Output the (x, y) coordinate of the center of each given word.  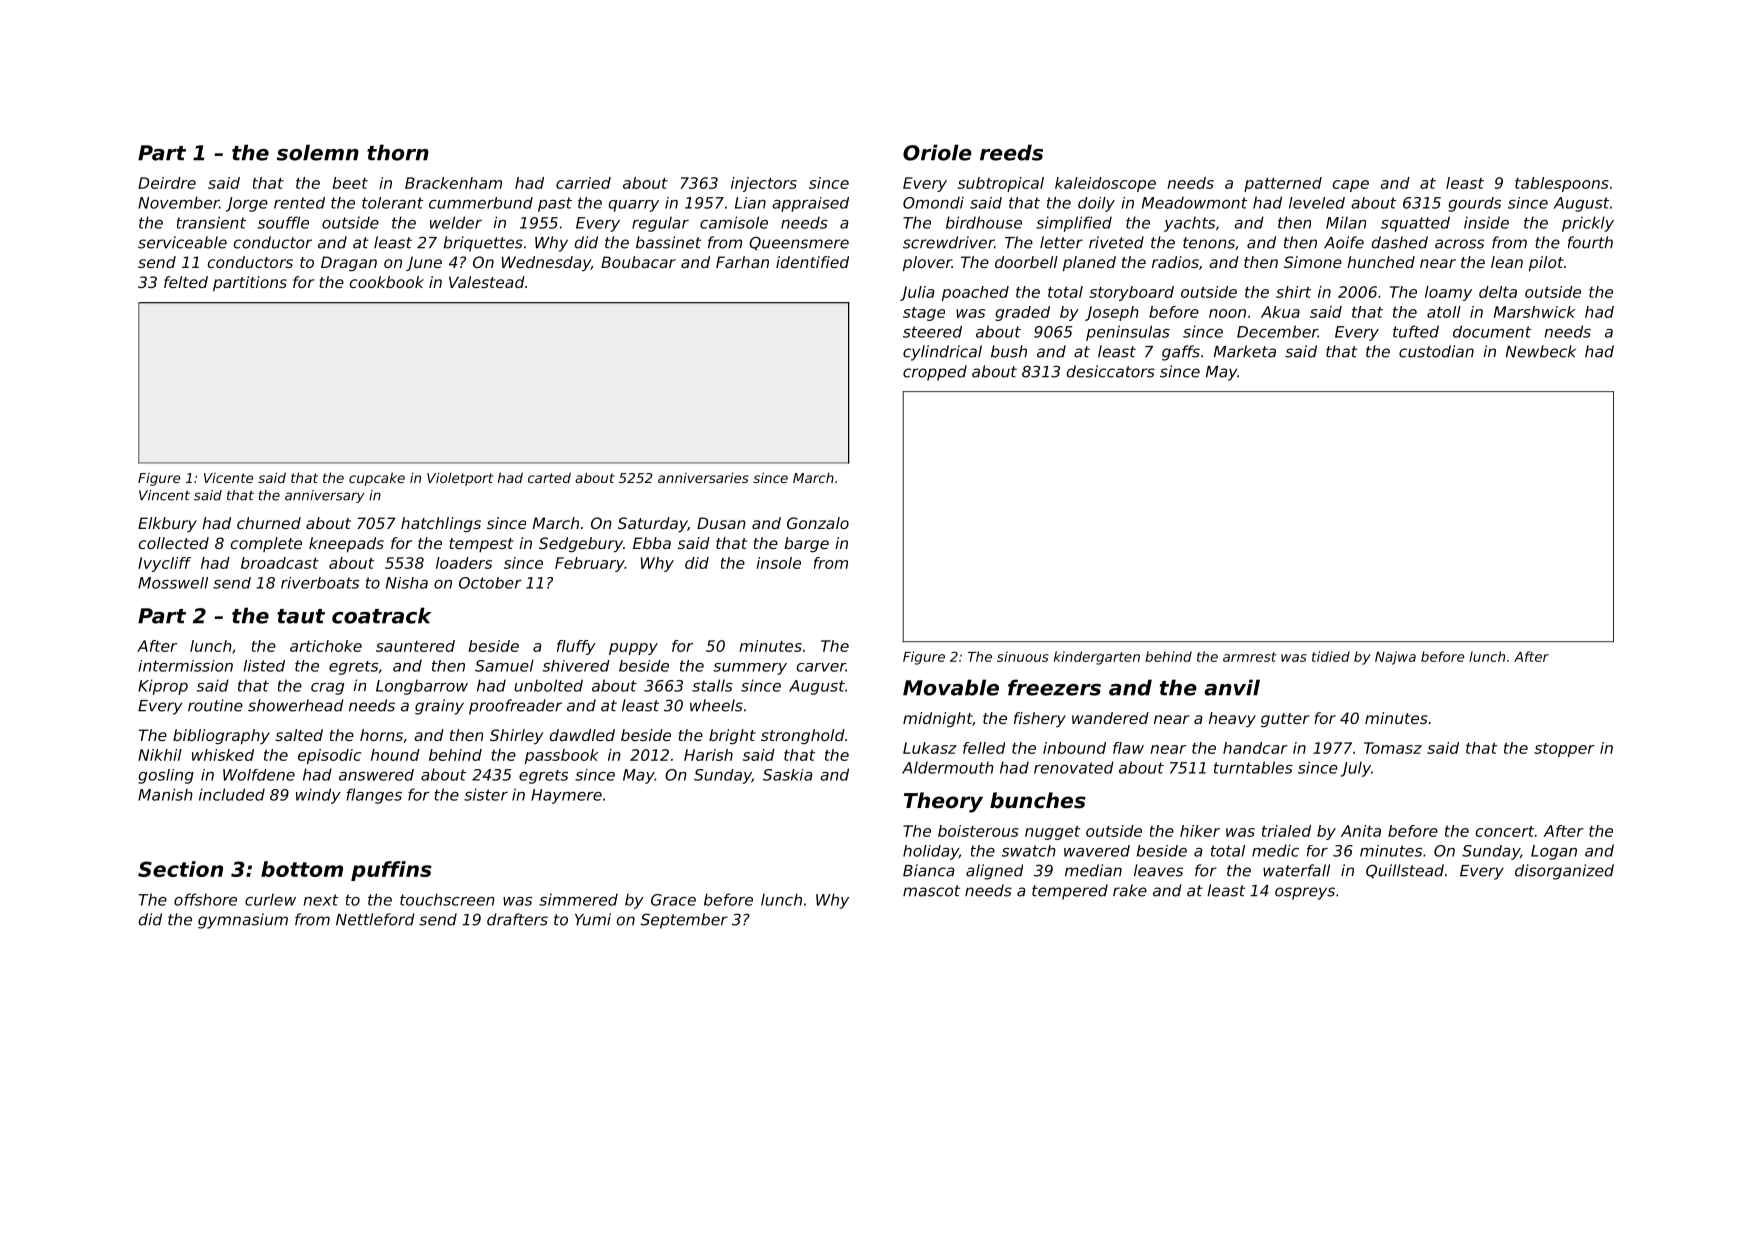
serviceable (182, 242)
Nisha (407, 583)
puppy (633, 649)
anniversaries (703, 477)
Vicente (228, 478)
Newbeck (1541, 351)
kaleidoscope (1105, 184)
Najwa (1395, 658)
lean (1507, 262)
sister (486, 794)
